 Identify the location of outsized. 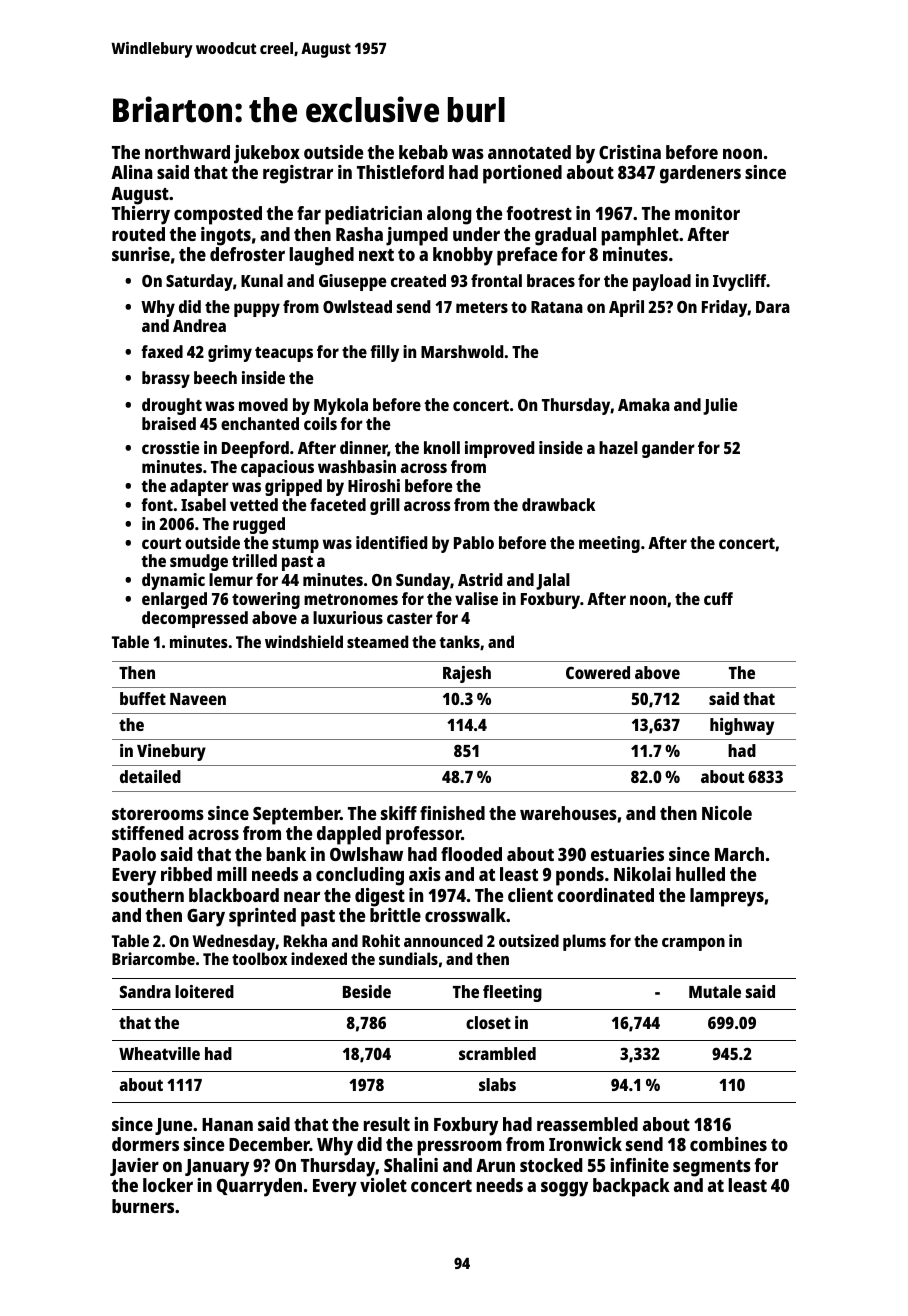
(529, 940).
